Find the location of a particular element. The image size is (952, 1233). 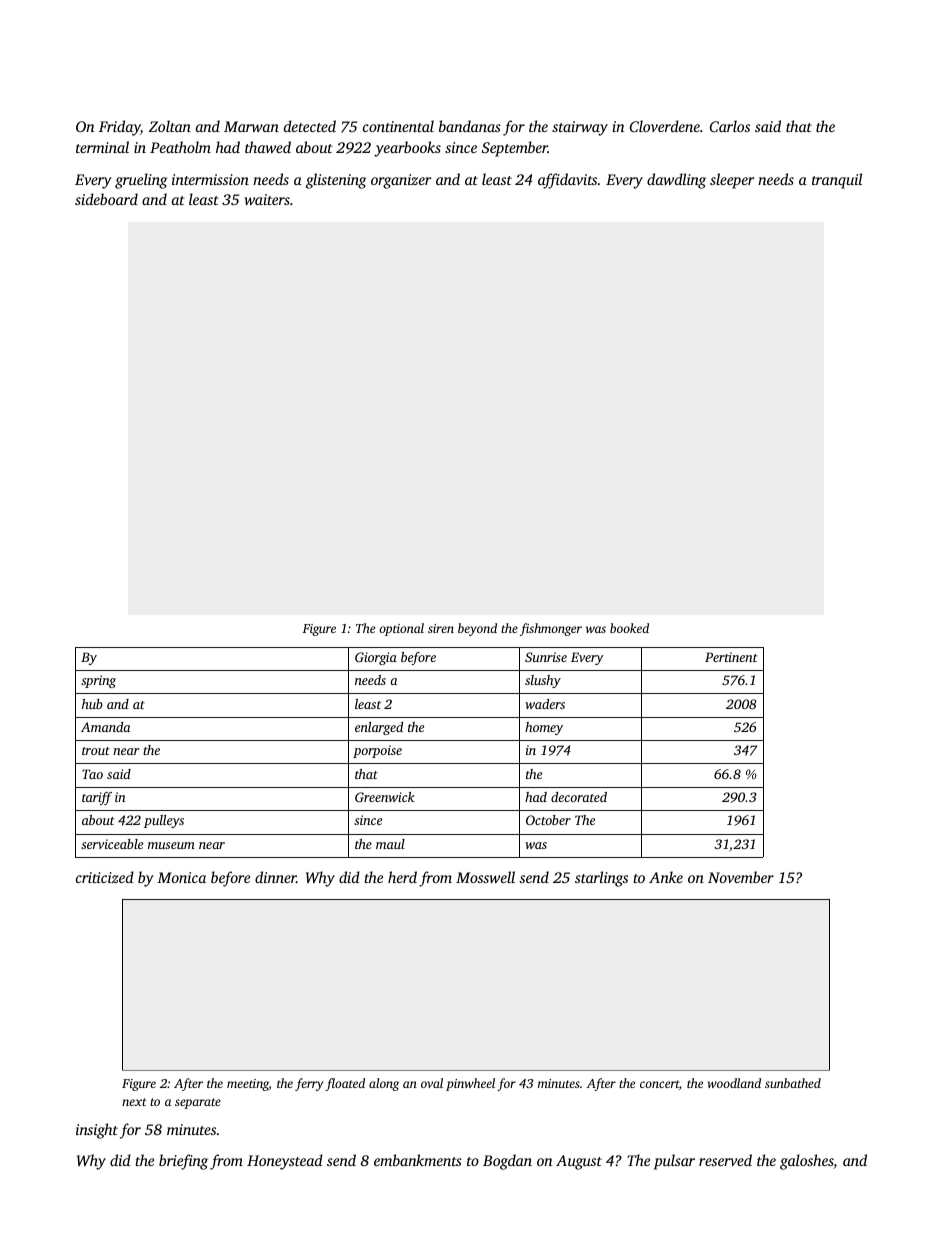

sideboard is located at coordinates (106, 199).
